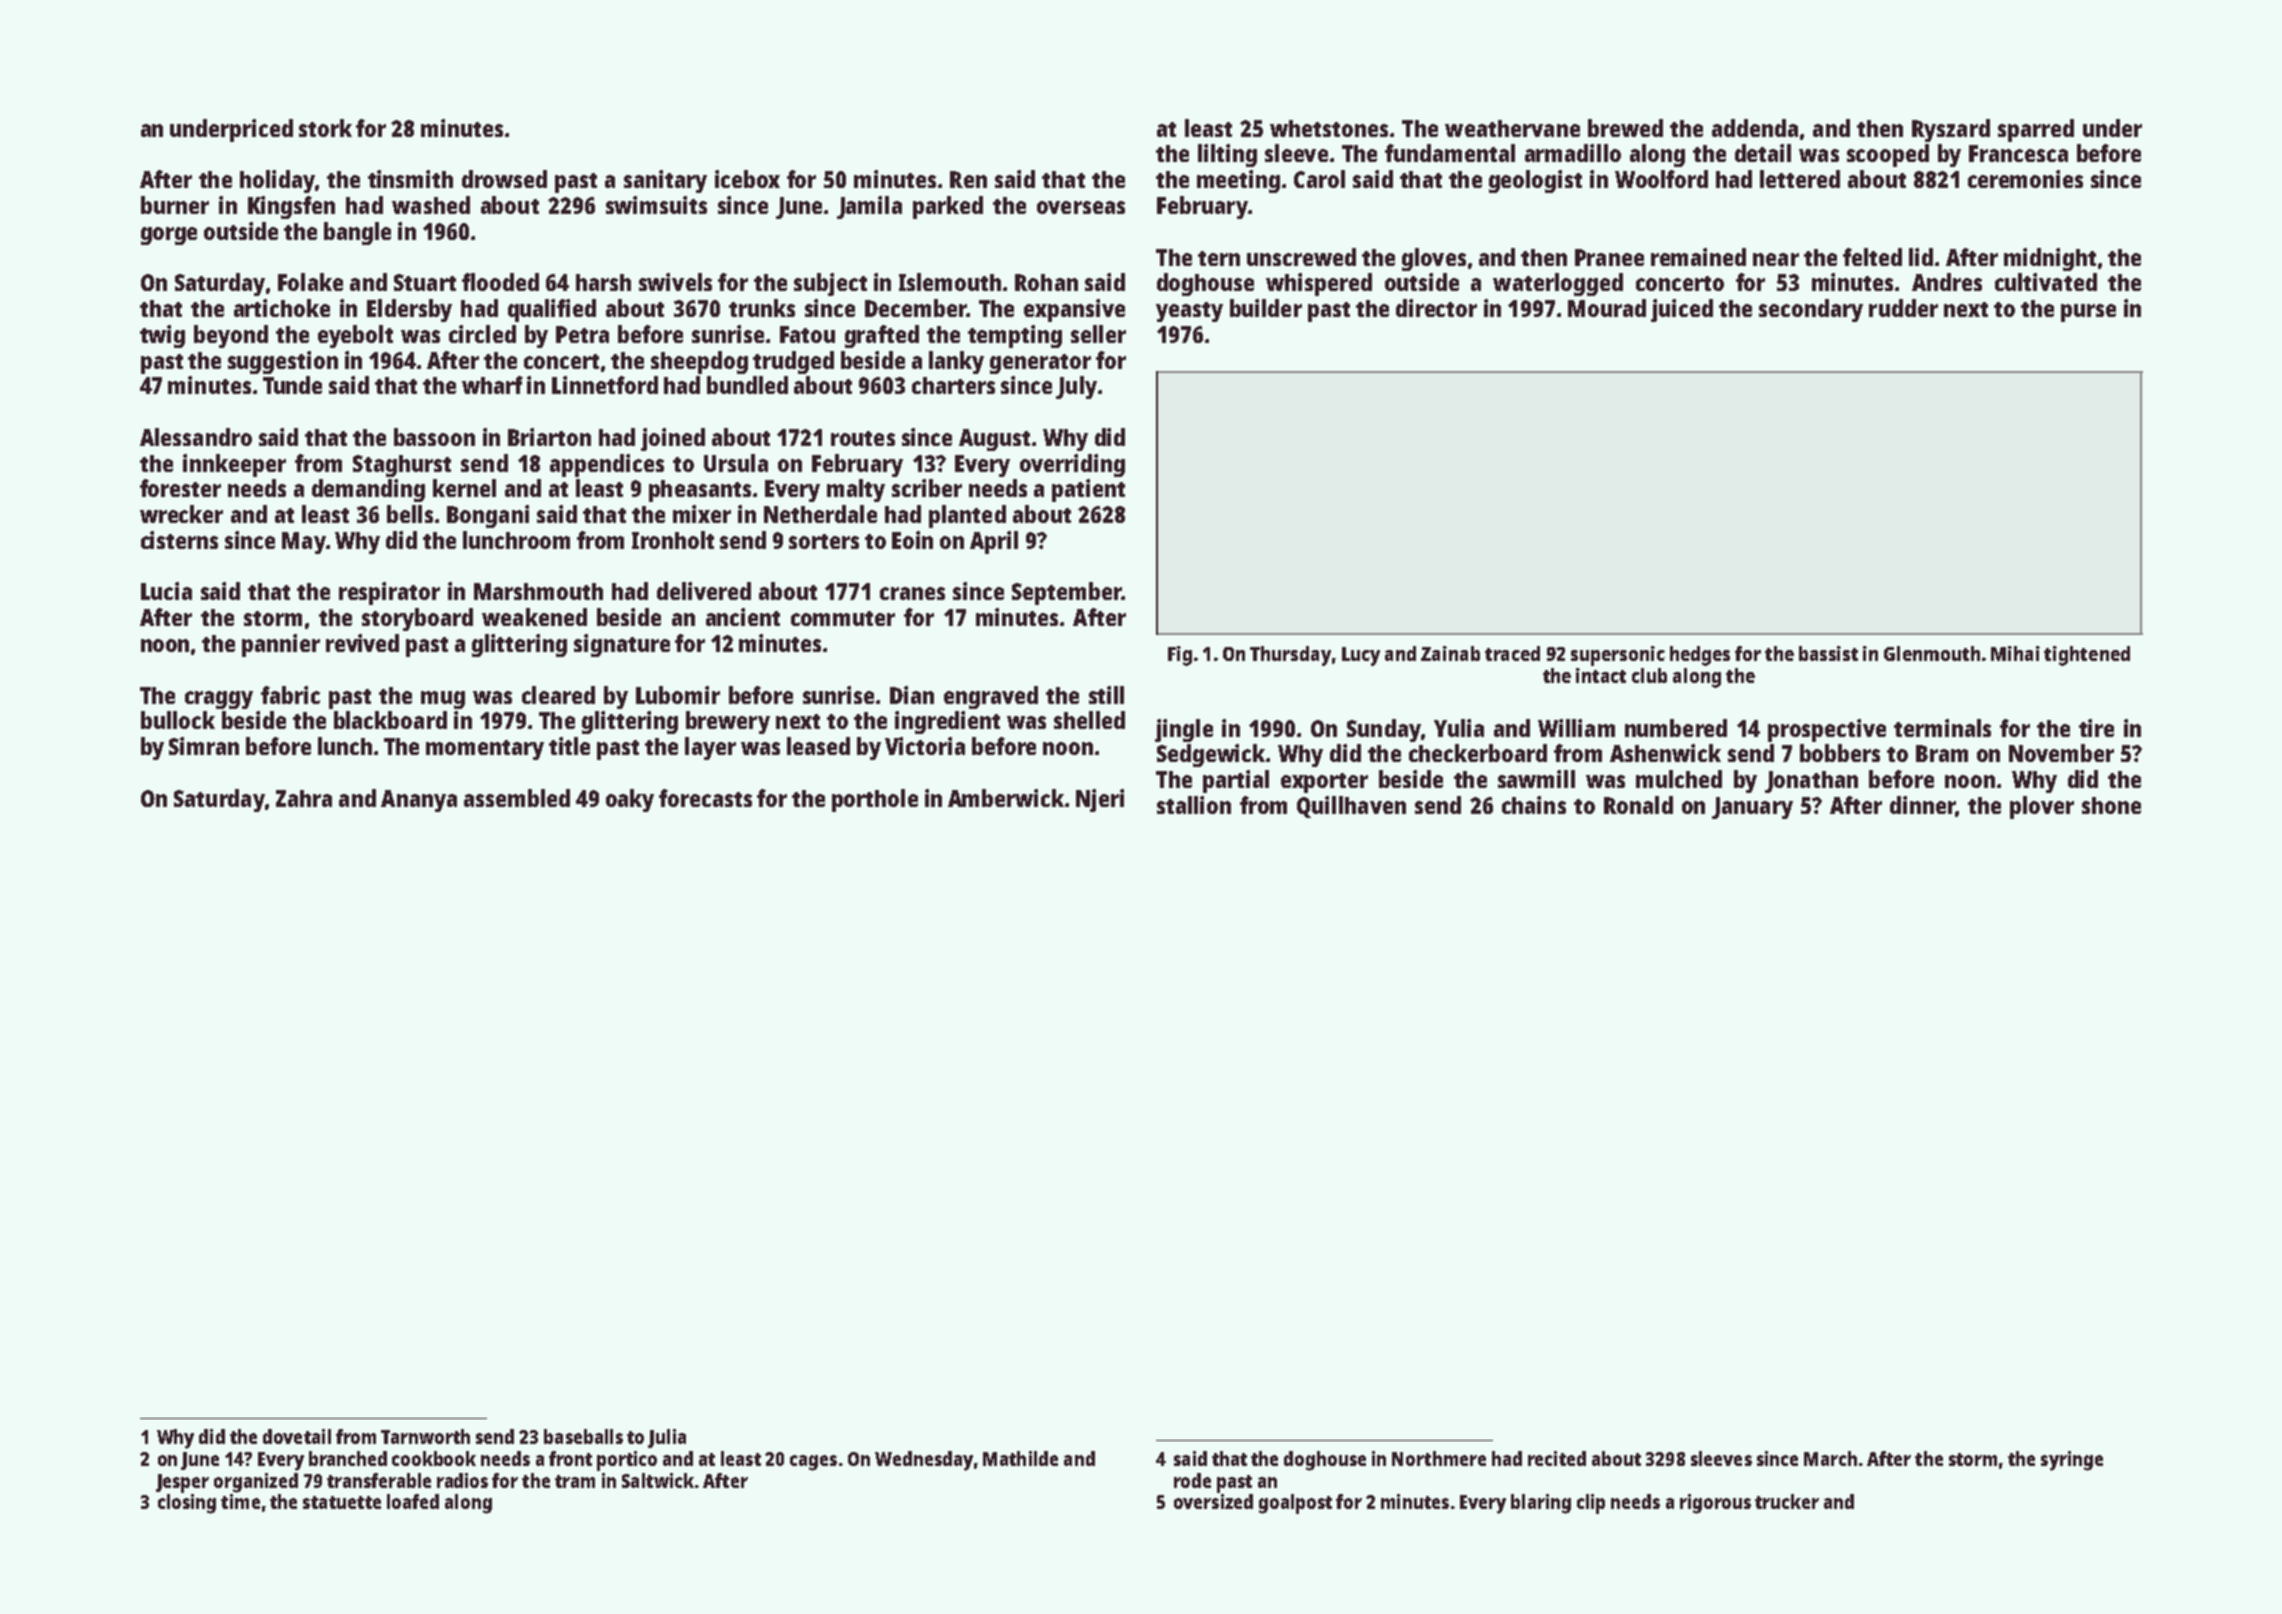 The image size is (2282, 1614). I want to click on Bram, so click(1942, 753).
